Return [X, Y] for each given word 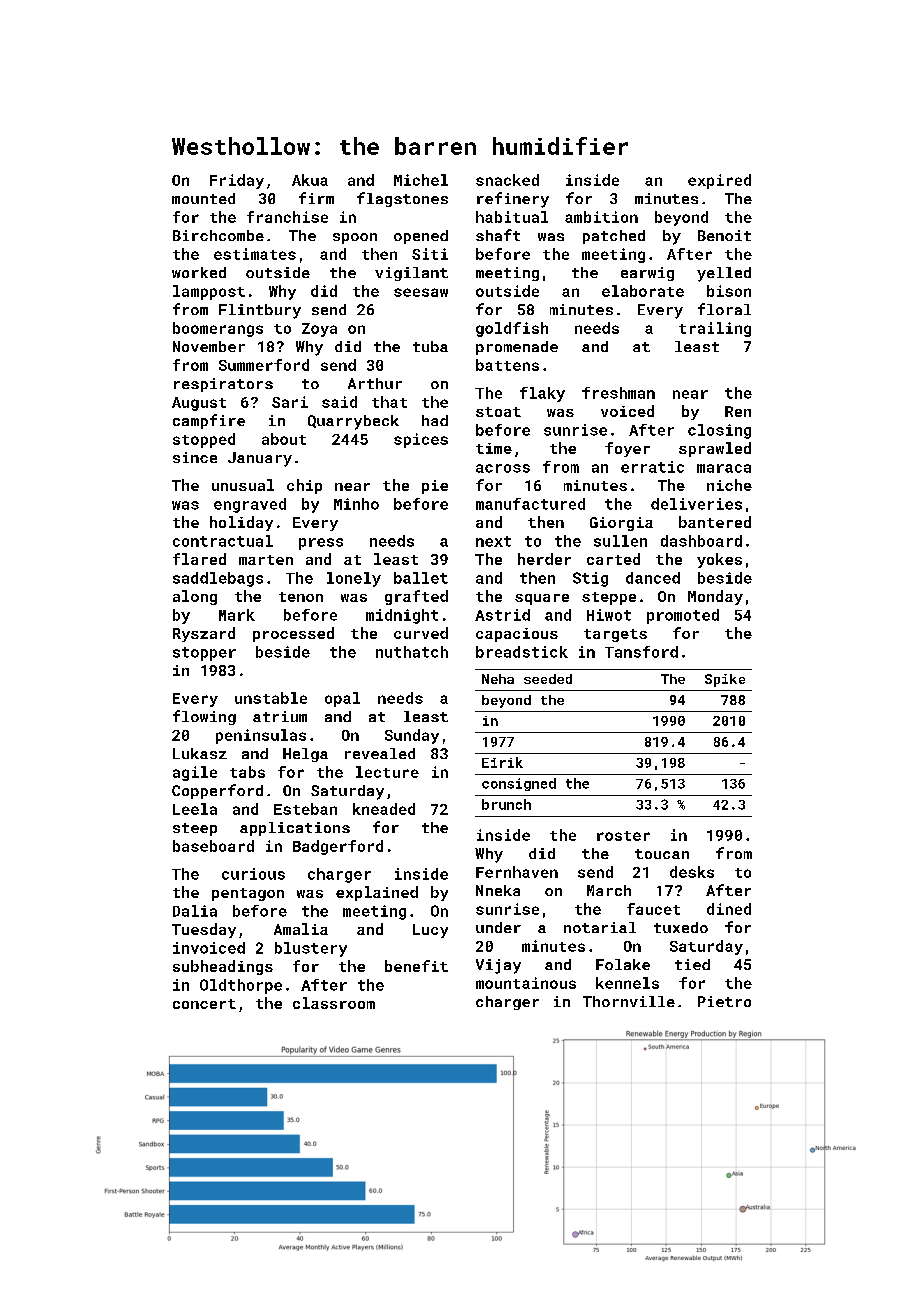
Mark [237, 615]
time [494, 448]
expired [719, 181]
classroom [334, 1003]
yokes [719, 560]
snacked [507, 180]
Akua [310, 180]
